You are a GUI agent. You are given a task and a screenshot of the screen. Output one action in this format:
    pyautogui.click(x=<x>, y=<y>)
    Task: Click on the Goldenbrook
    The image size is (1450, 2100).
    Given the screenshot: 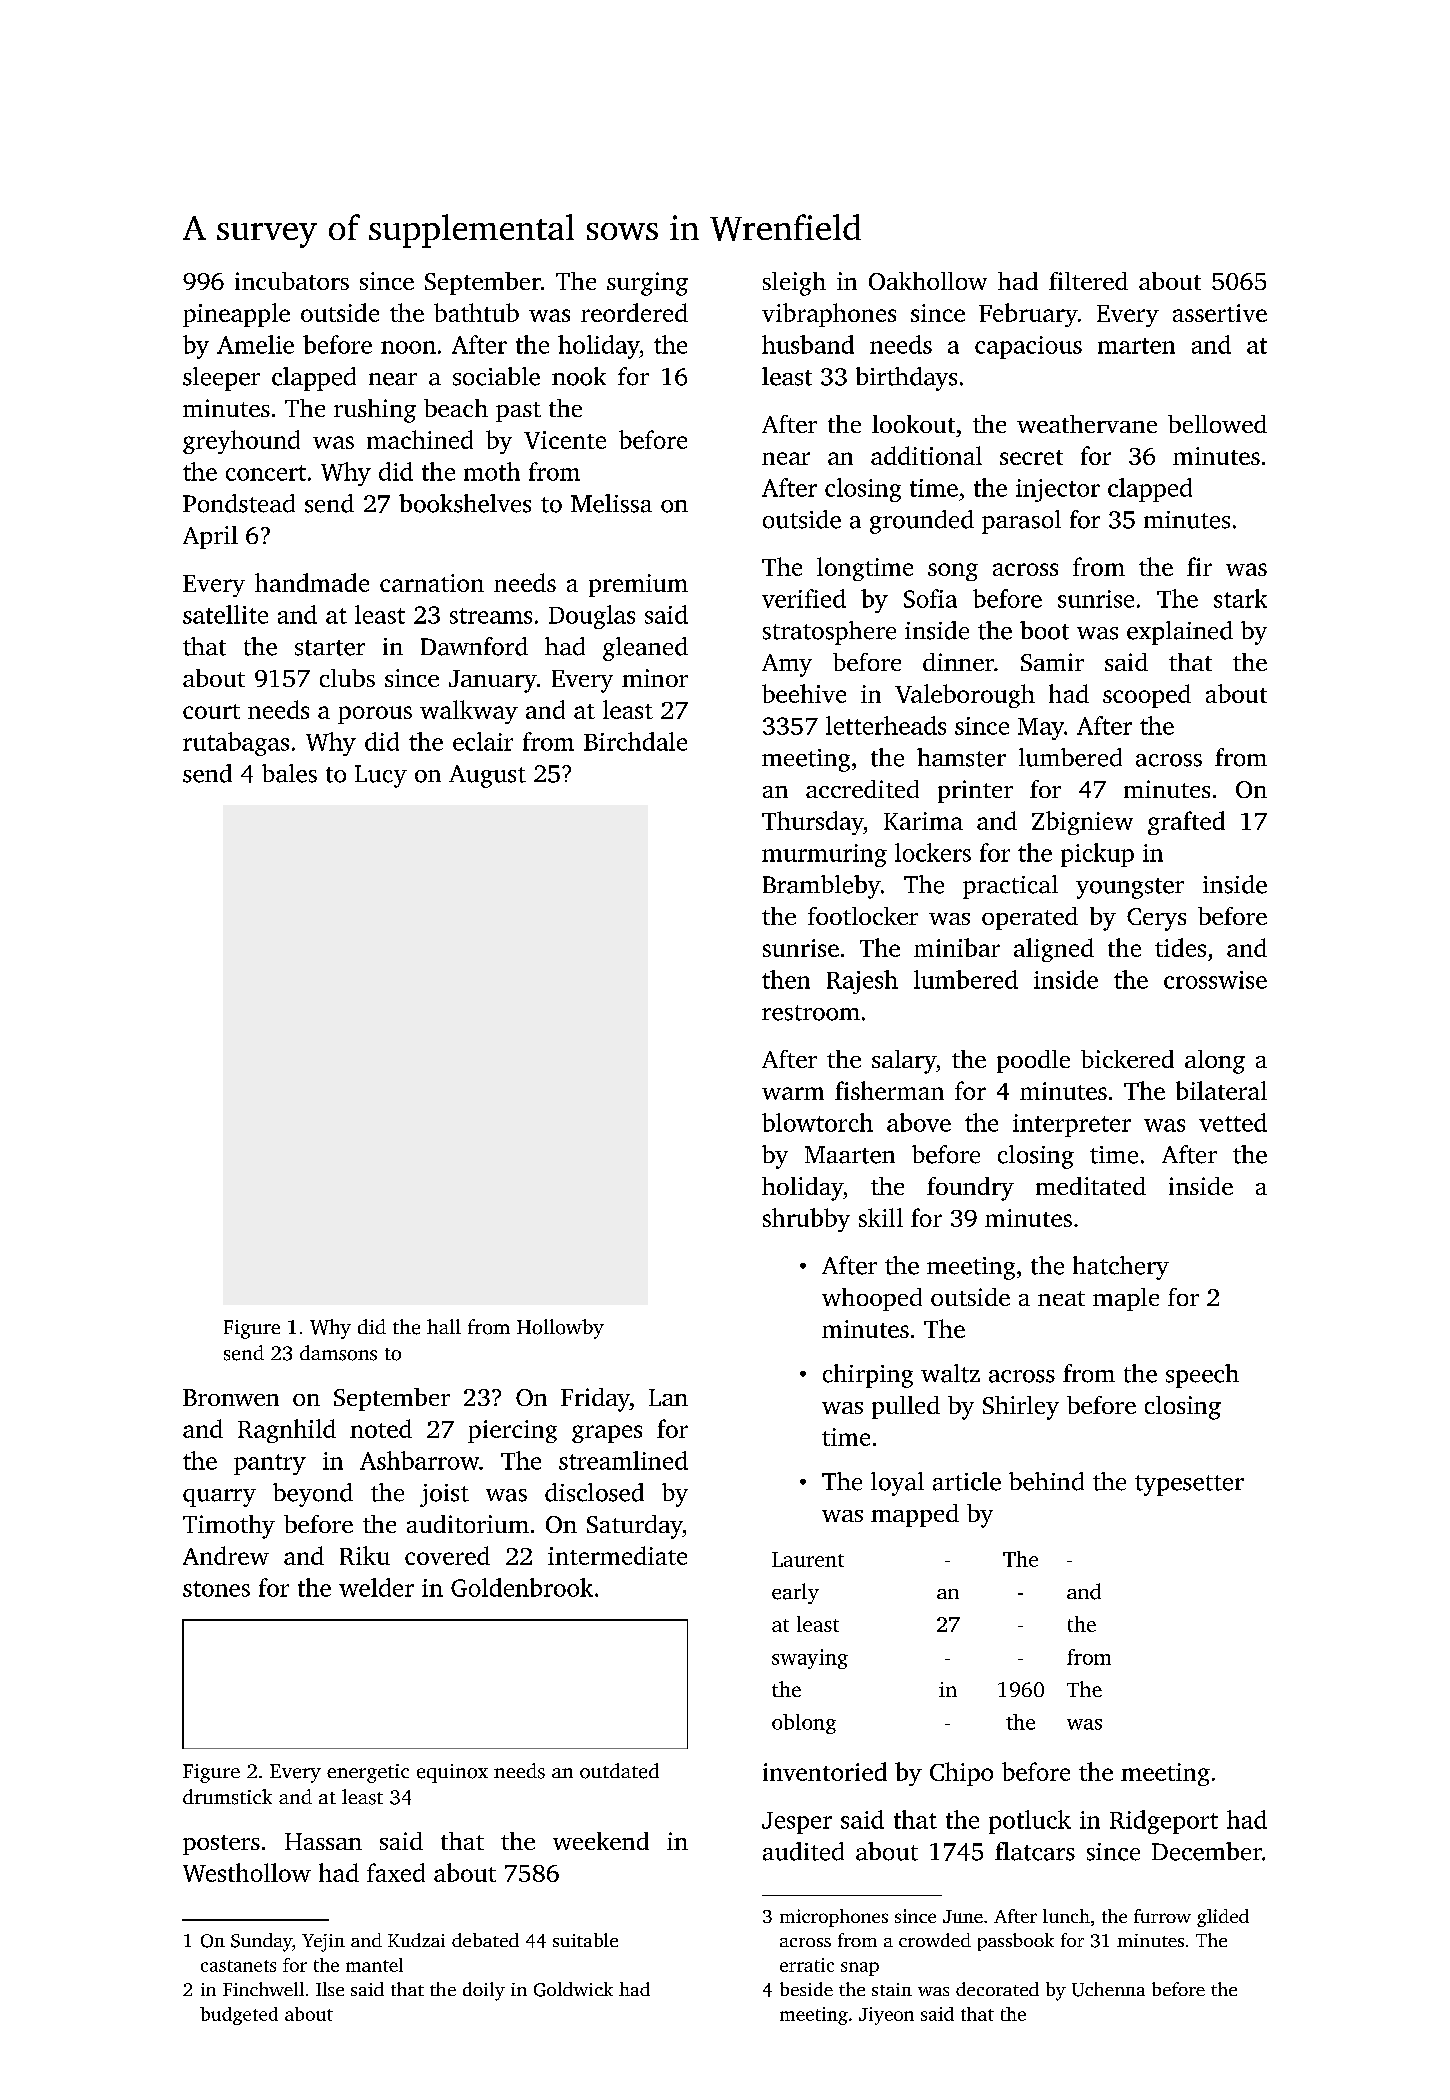 What is the action you would take?
    pyautogui.click(x=522, y=1587)
